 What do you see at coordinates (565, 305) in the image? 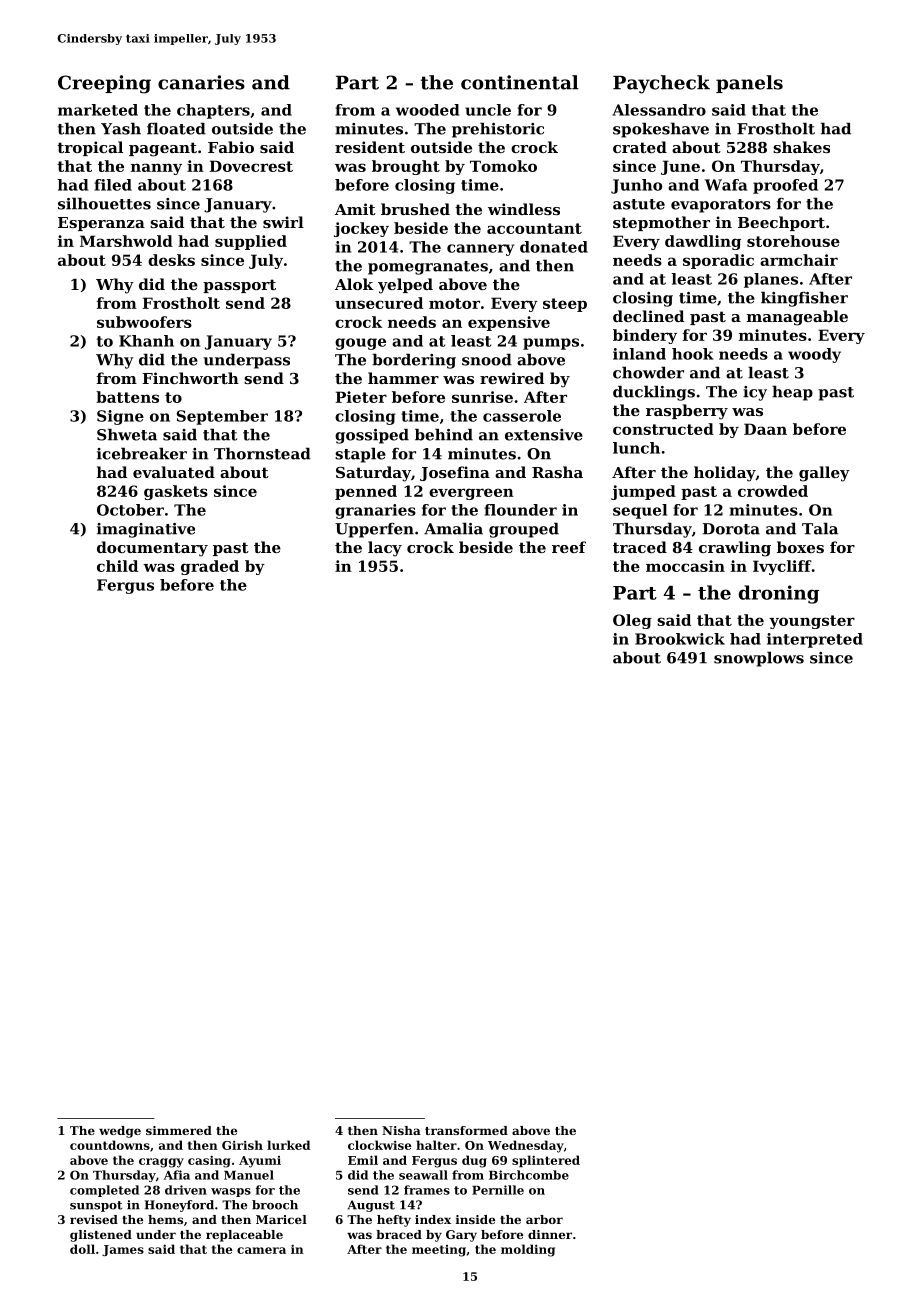
I see `steep` at bounding box center [565, 305].
